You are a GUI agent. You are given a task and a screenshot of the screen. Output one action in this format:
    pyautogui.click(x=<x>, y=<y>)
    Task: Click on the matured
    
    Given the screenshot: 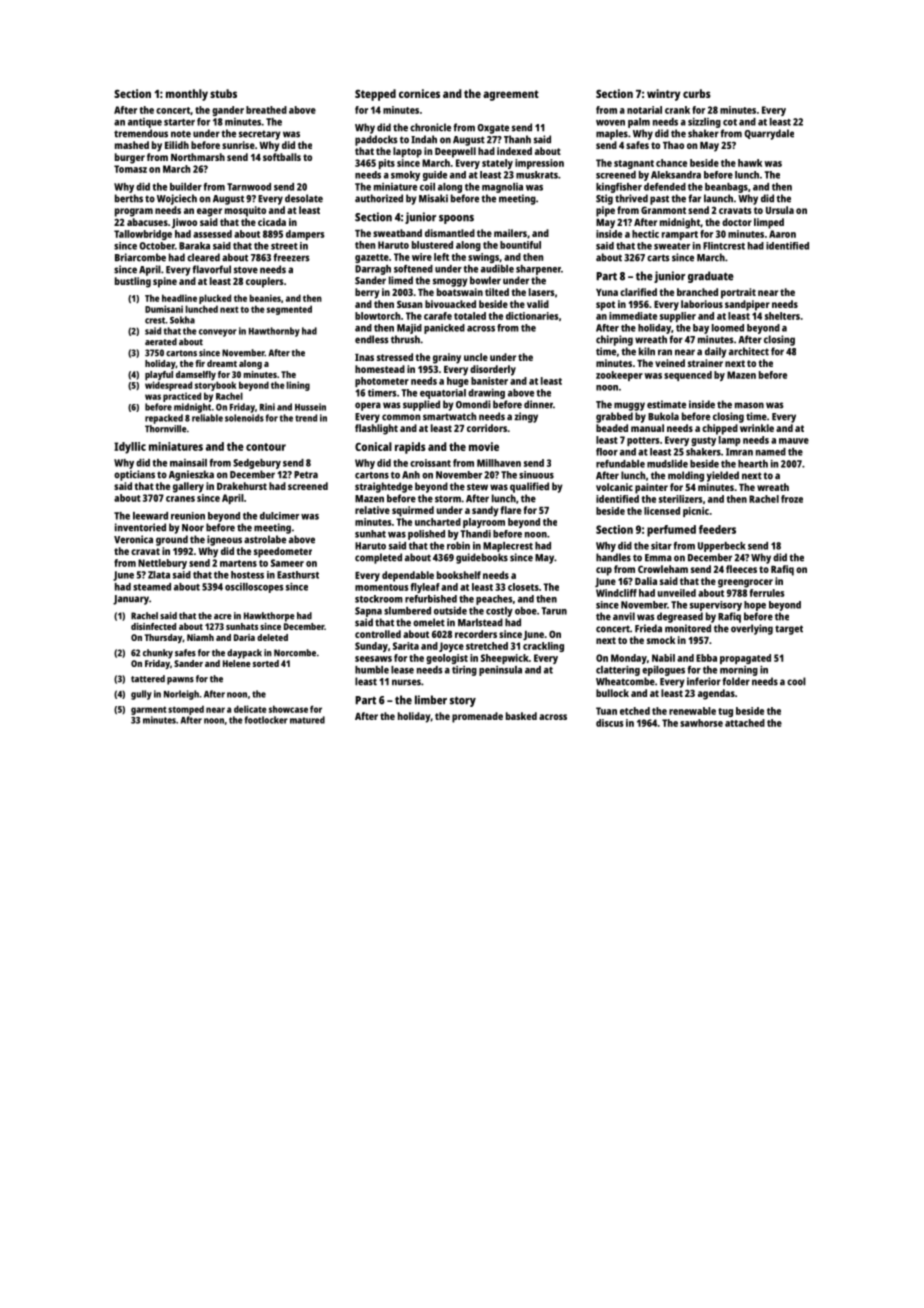 What is the action you would take?
    pyautogui.click(x=307, y=720)
